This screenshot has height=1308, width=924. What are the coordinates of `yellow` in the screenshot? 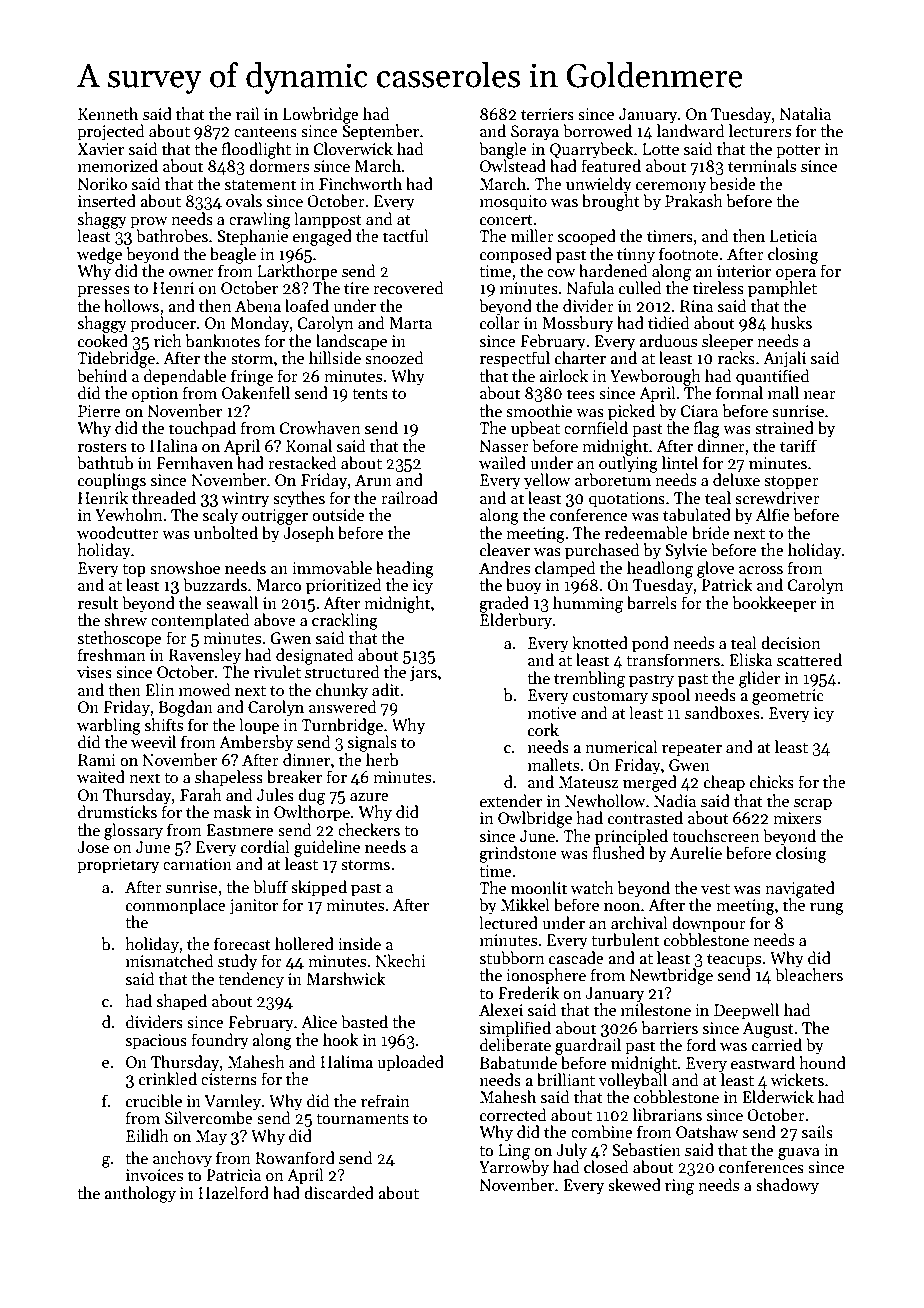 It's located at (547, 481).
